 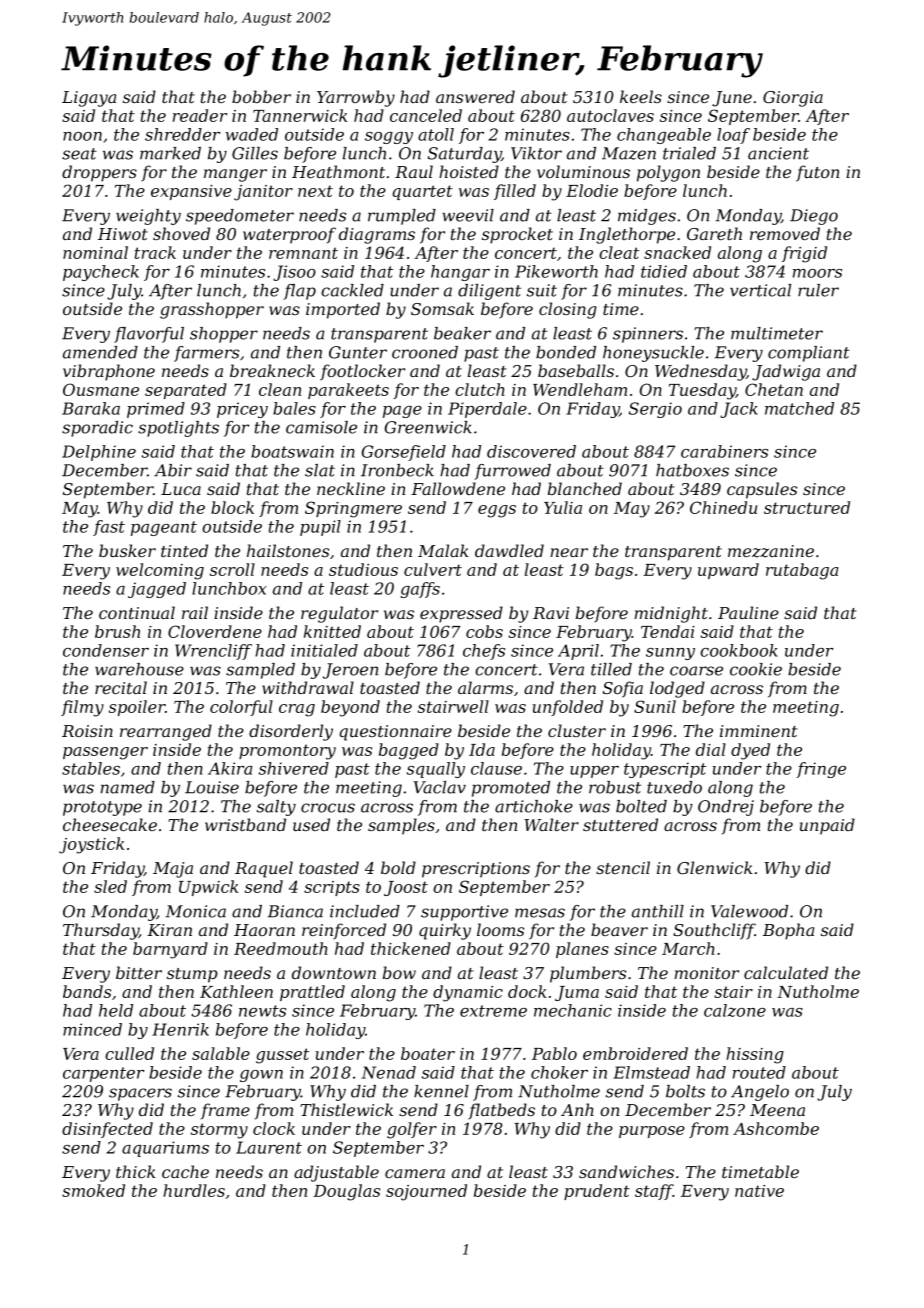 I want to click on Vaclav, so click(x=440, y=787).
